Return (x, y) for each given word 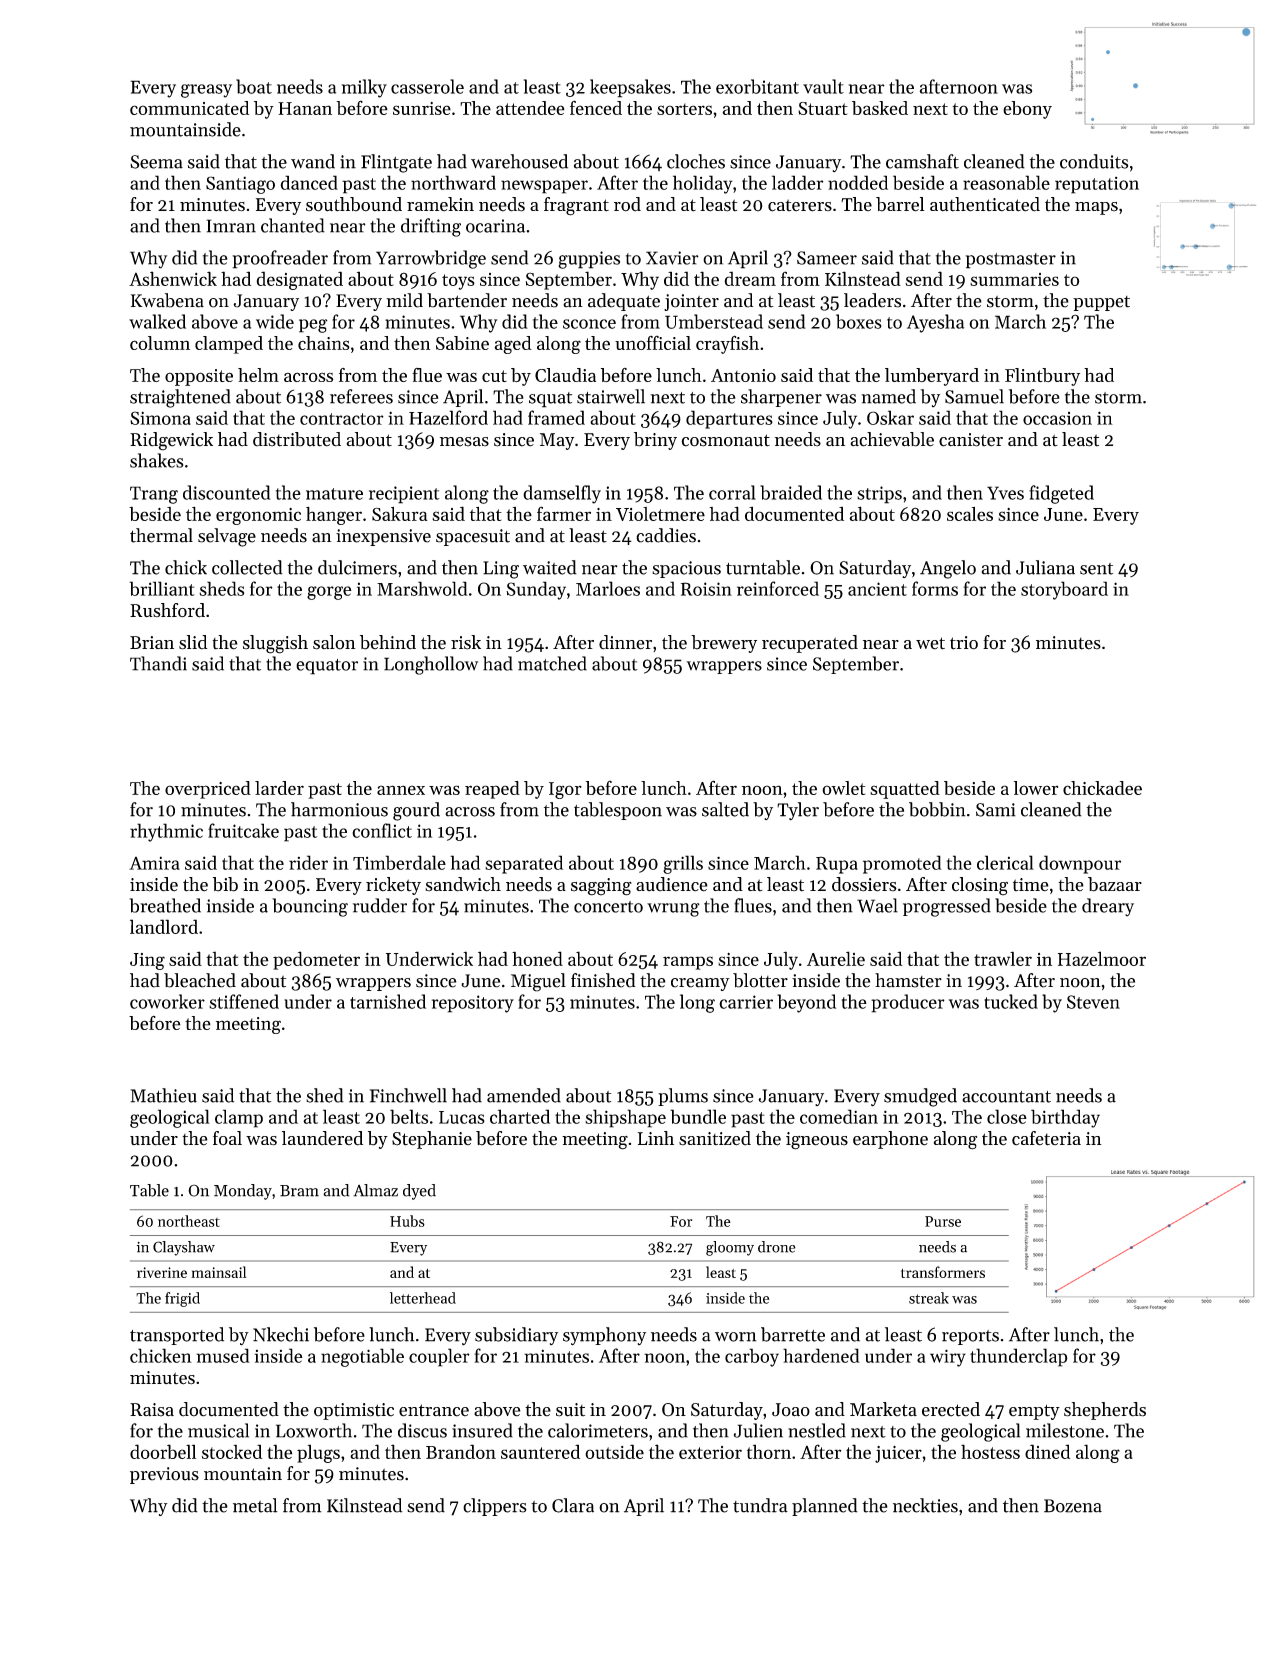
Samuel (974, 396)
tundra (760, 1505)
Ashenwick (173, 278)
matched (552, 663)
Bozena (1073, 1506)
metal (255, 1505)
